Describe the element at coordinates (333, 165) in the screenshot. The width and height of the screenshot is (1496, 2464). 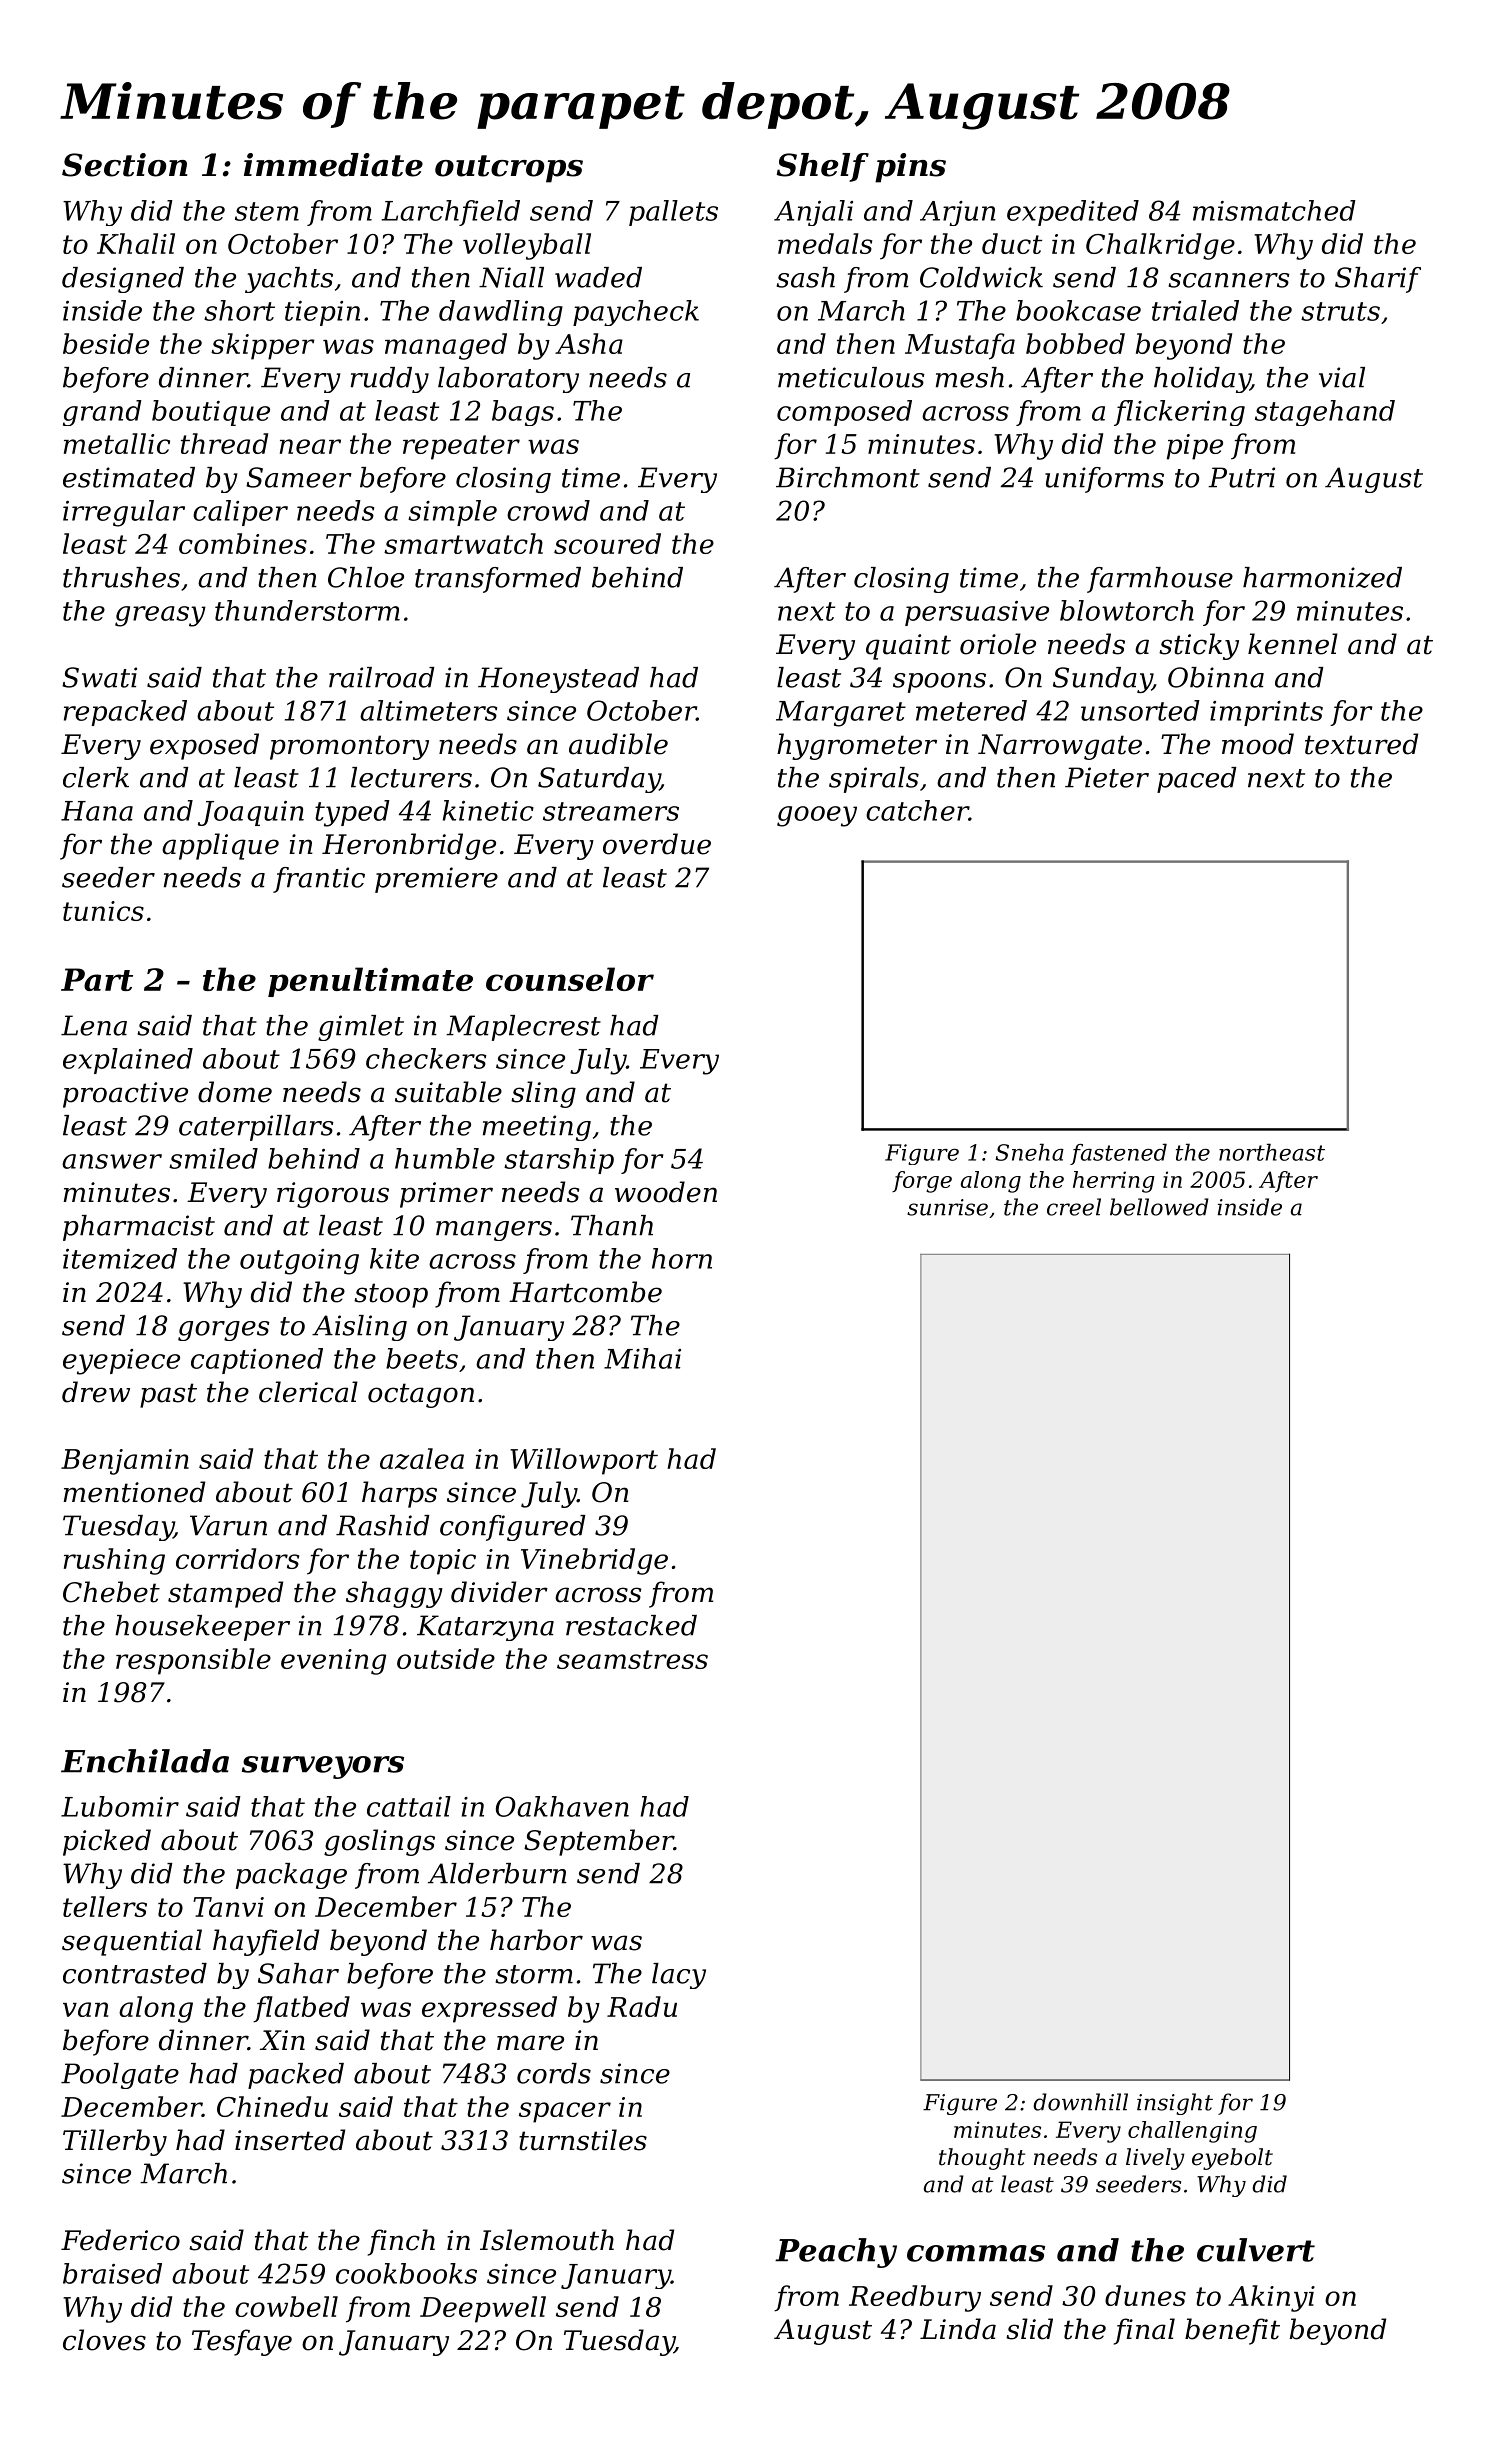
I see `immediate` at that location.
